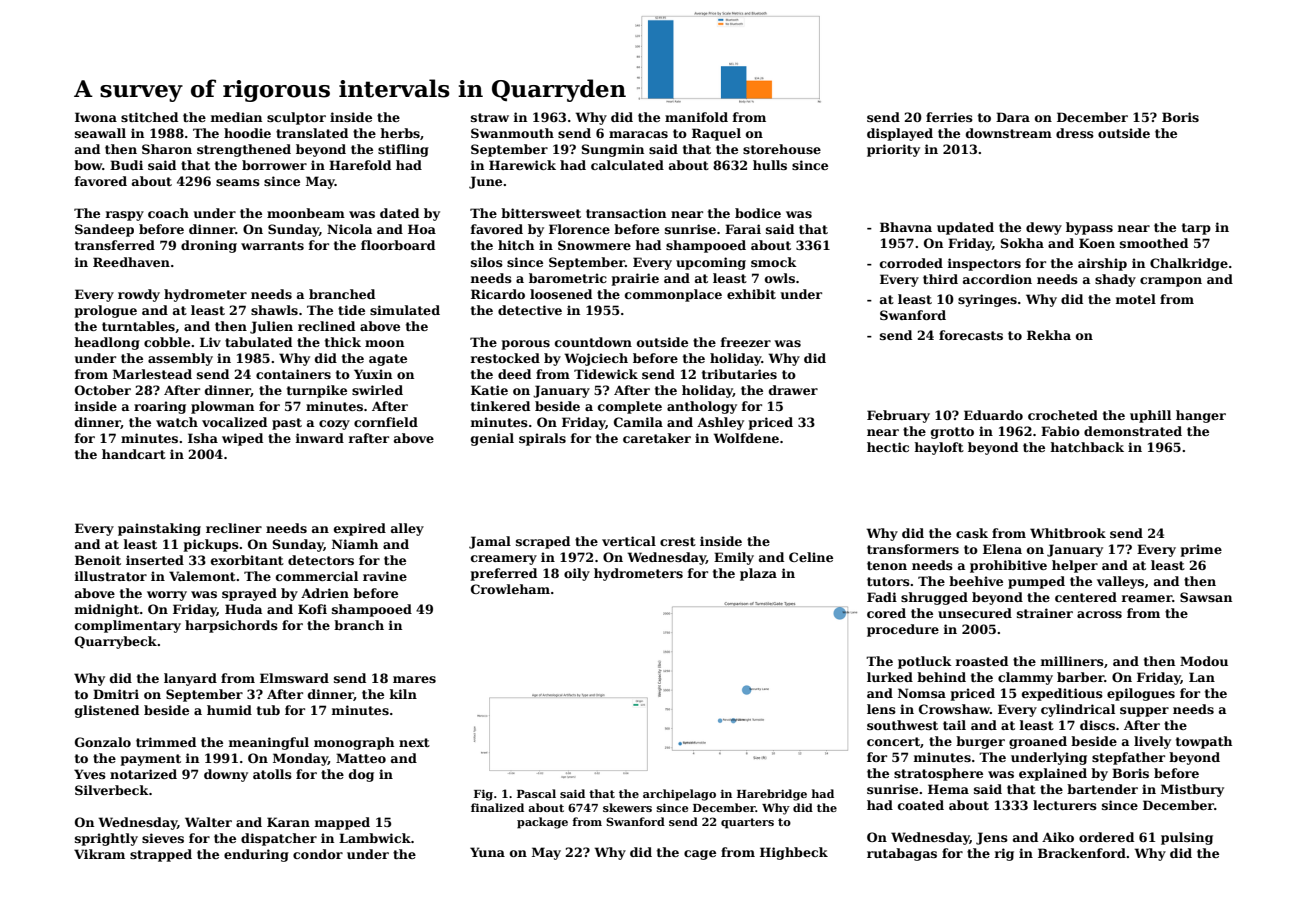  Describe the element at coordinates (487, 852) in the screenshot. I see `Yuna` at that location.
